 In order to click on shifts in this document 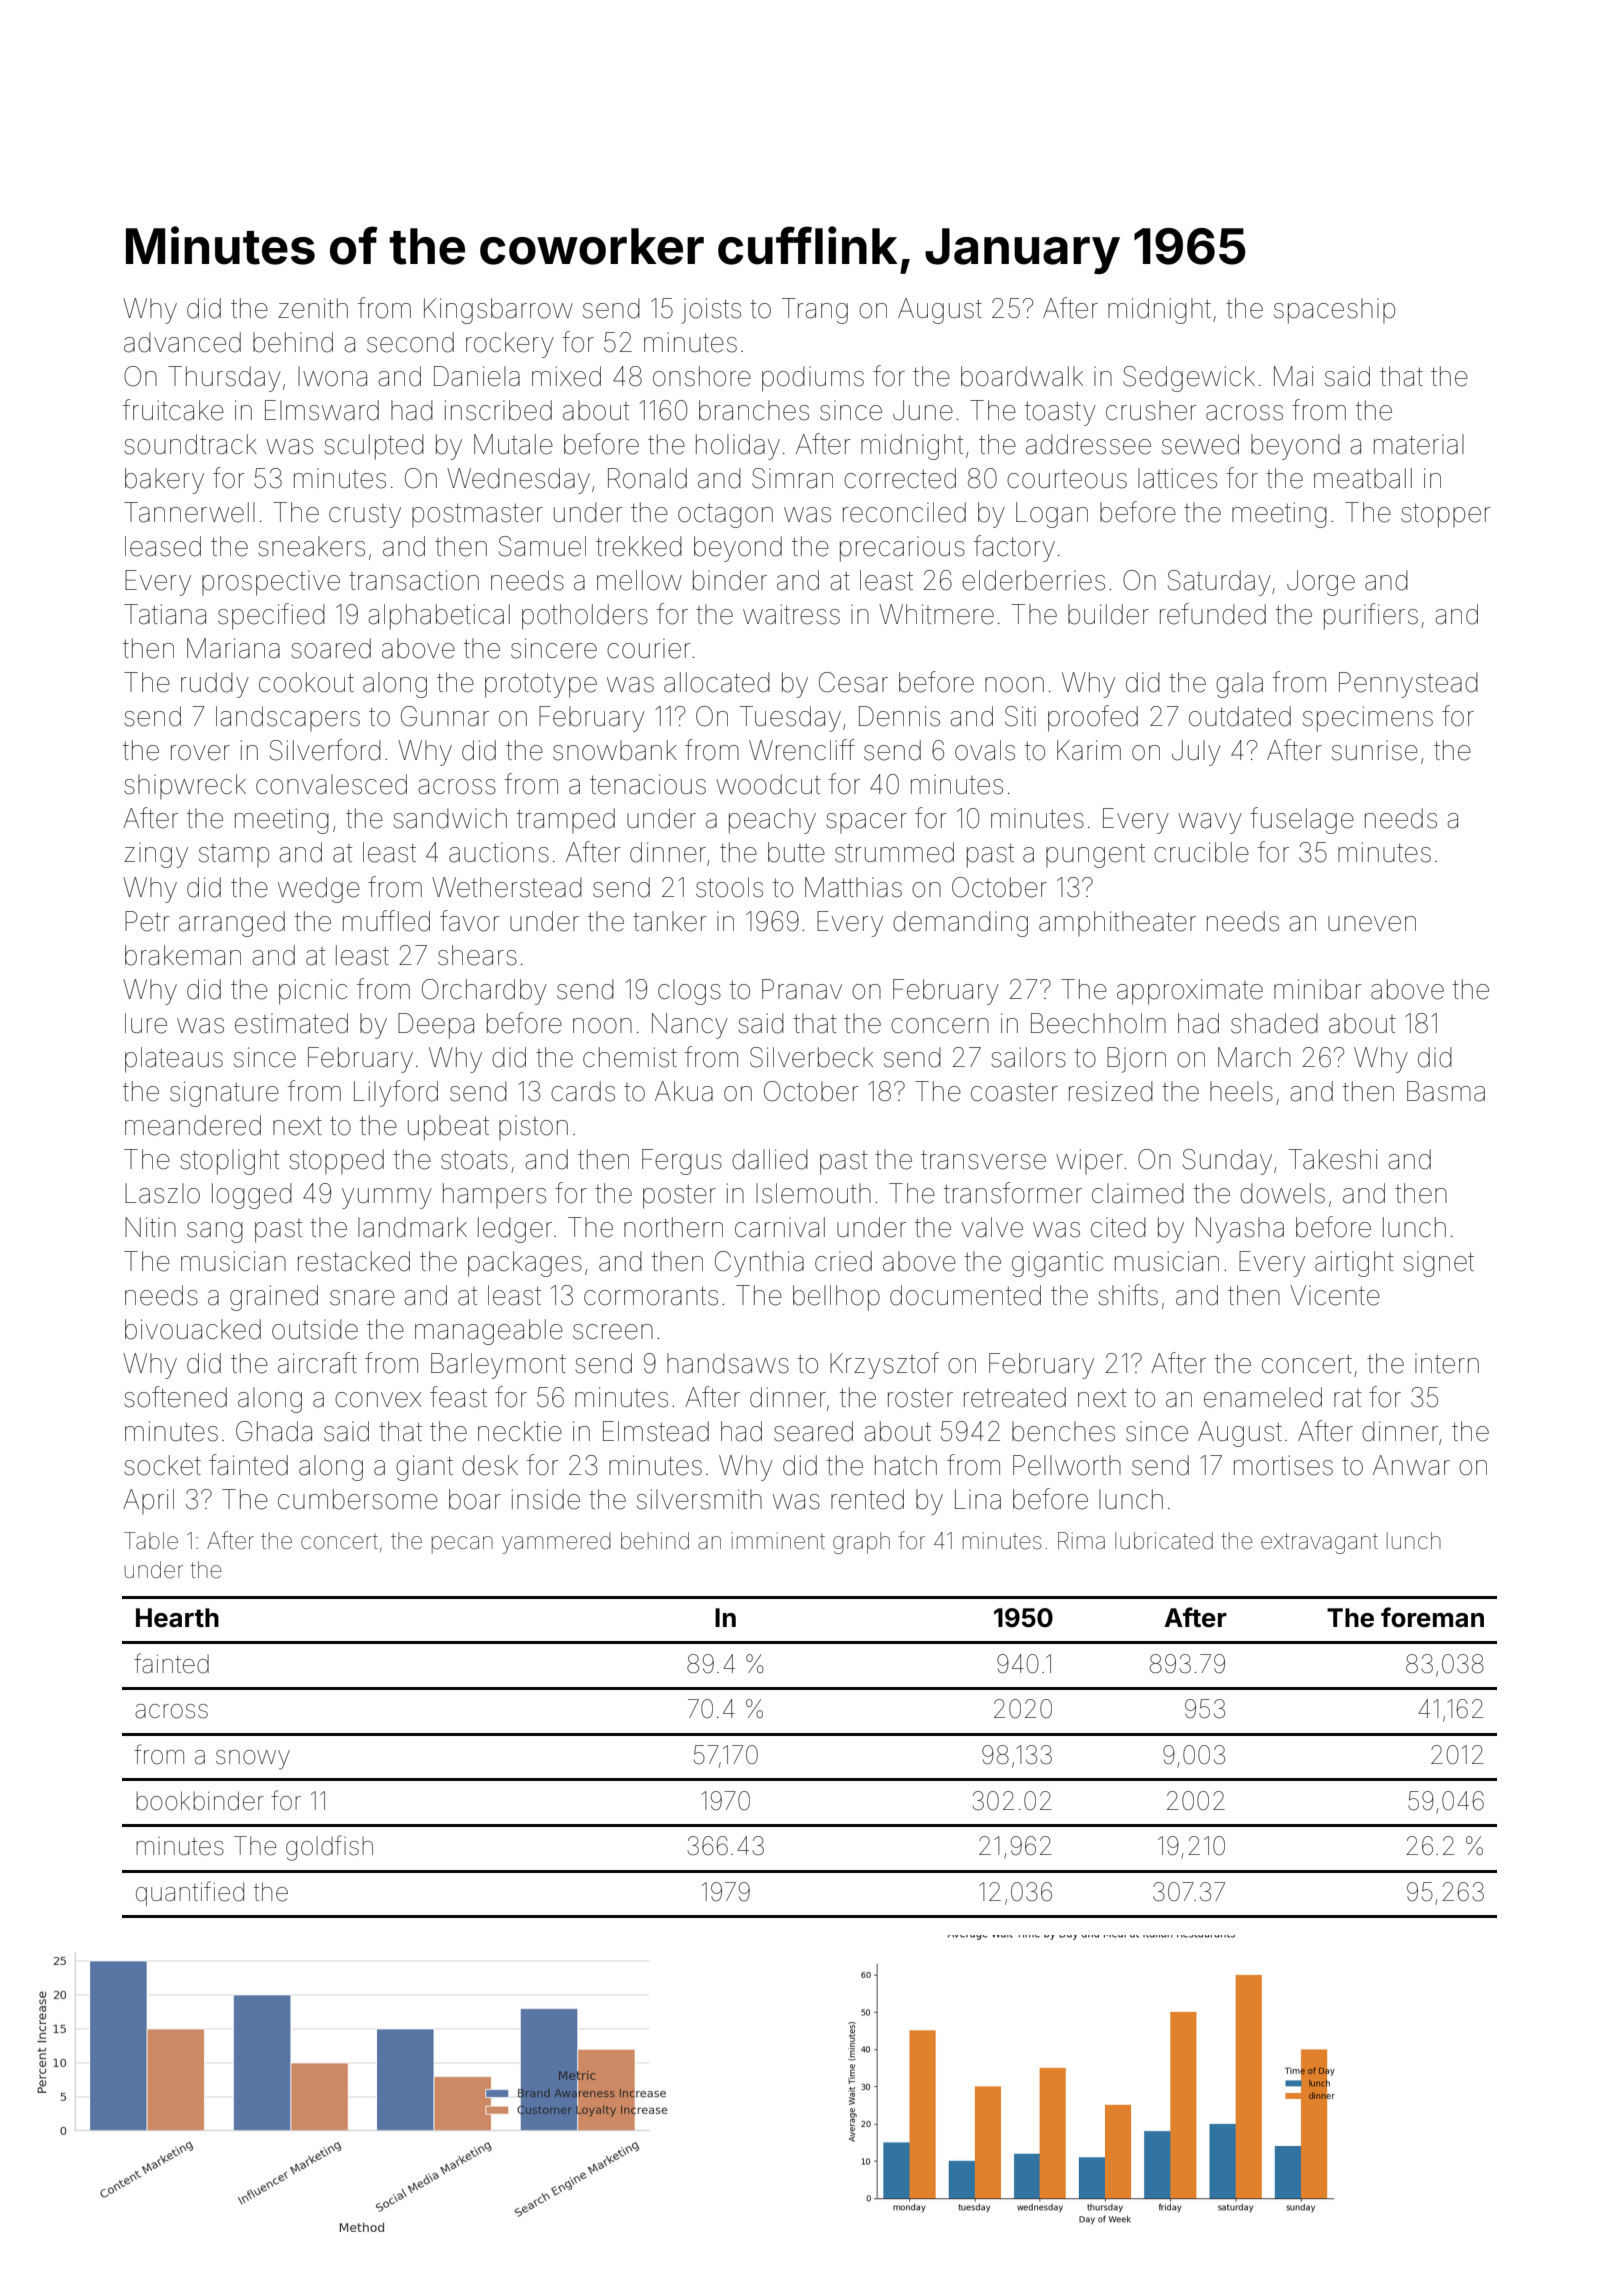, I will do `click(1128, 1295)`.
